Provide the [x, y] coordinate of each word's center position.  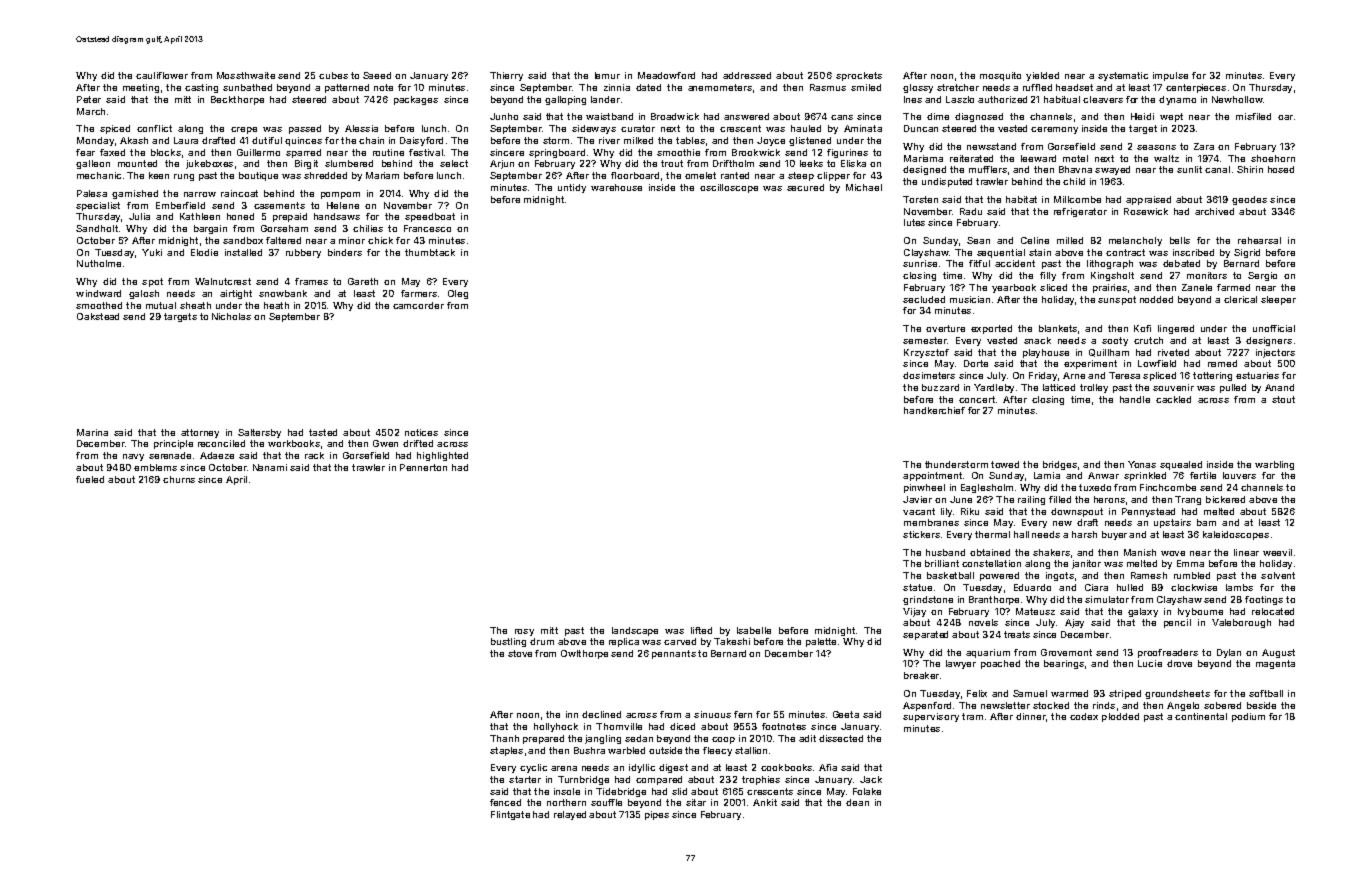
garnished [135, 194]
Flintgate [510, 815]
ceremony [1054, 130]
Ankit [765, 802]
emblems [155, 467]
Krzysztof [926, 353]
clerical [1240, 299]
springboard [557, 153]
